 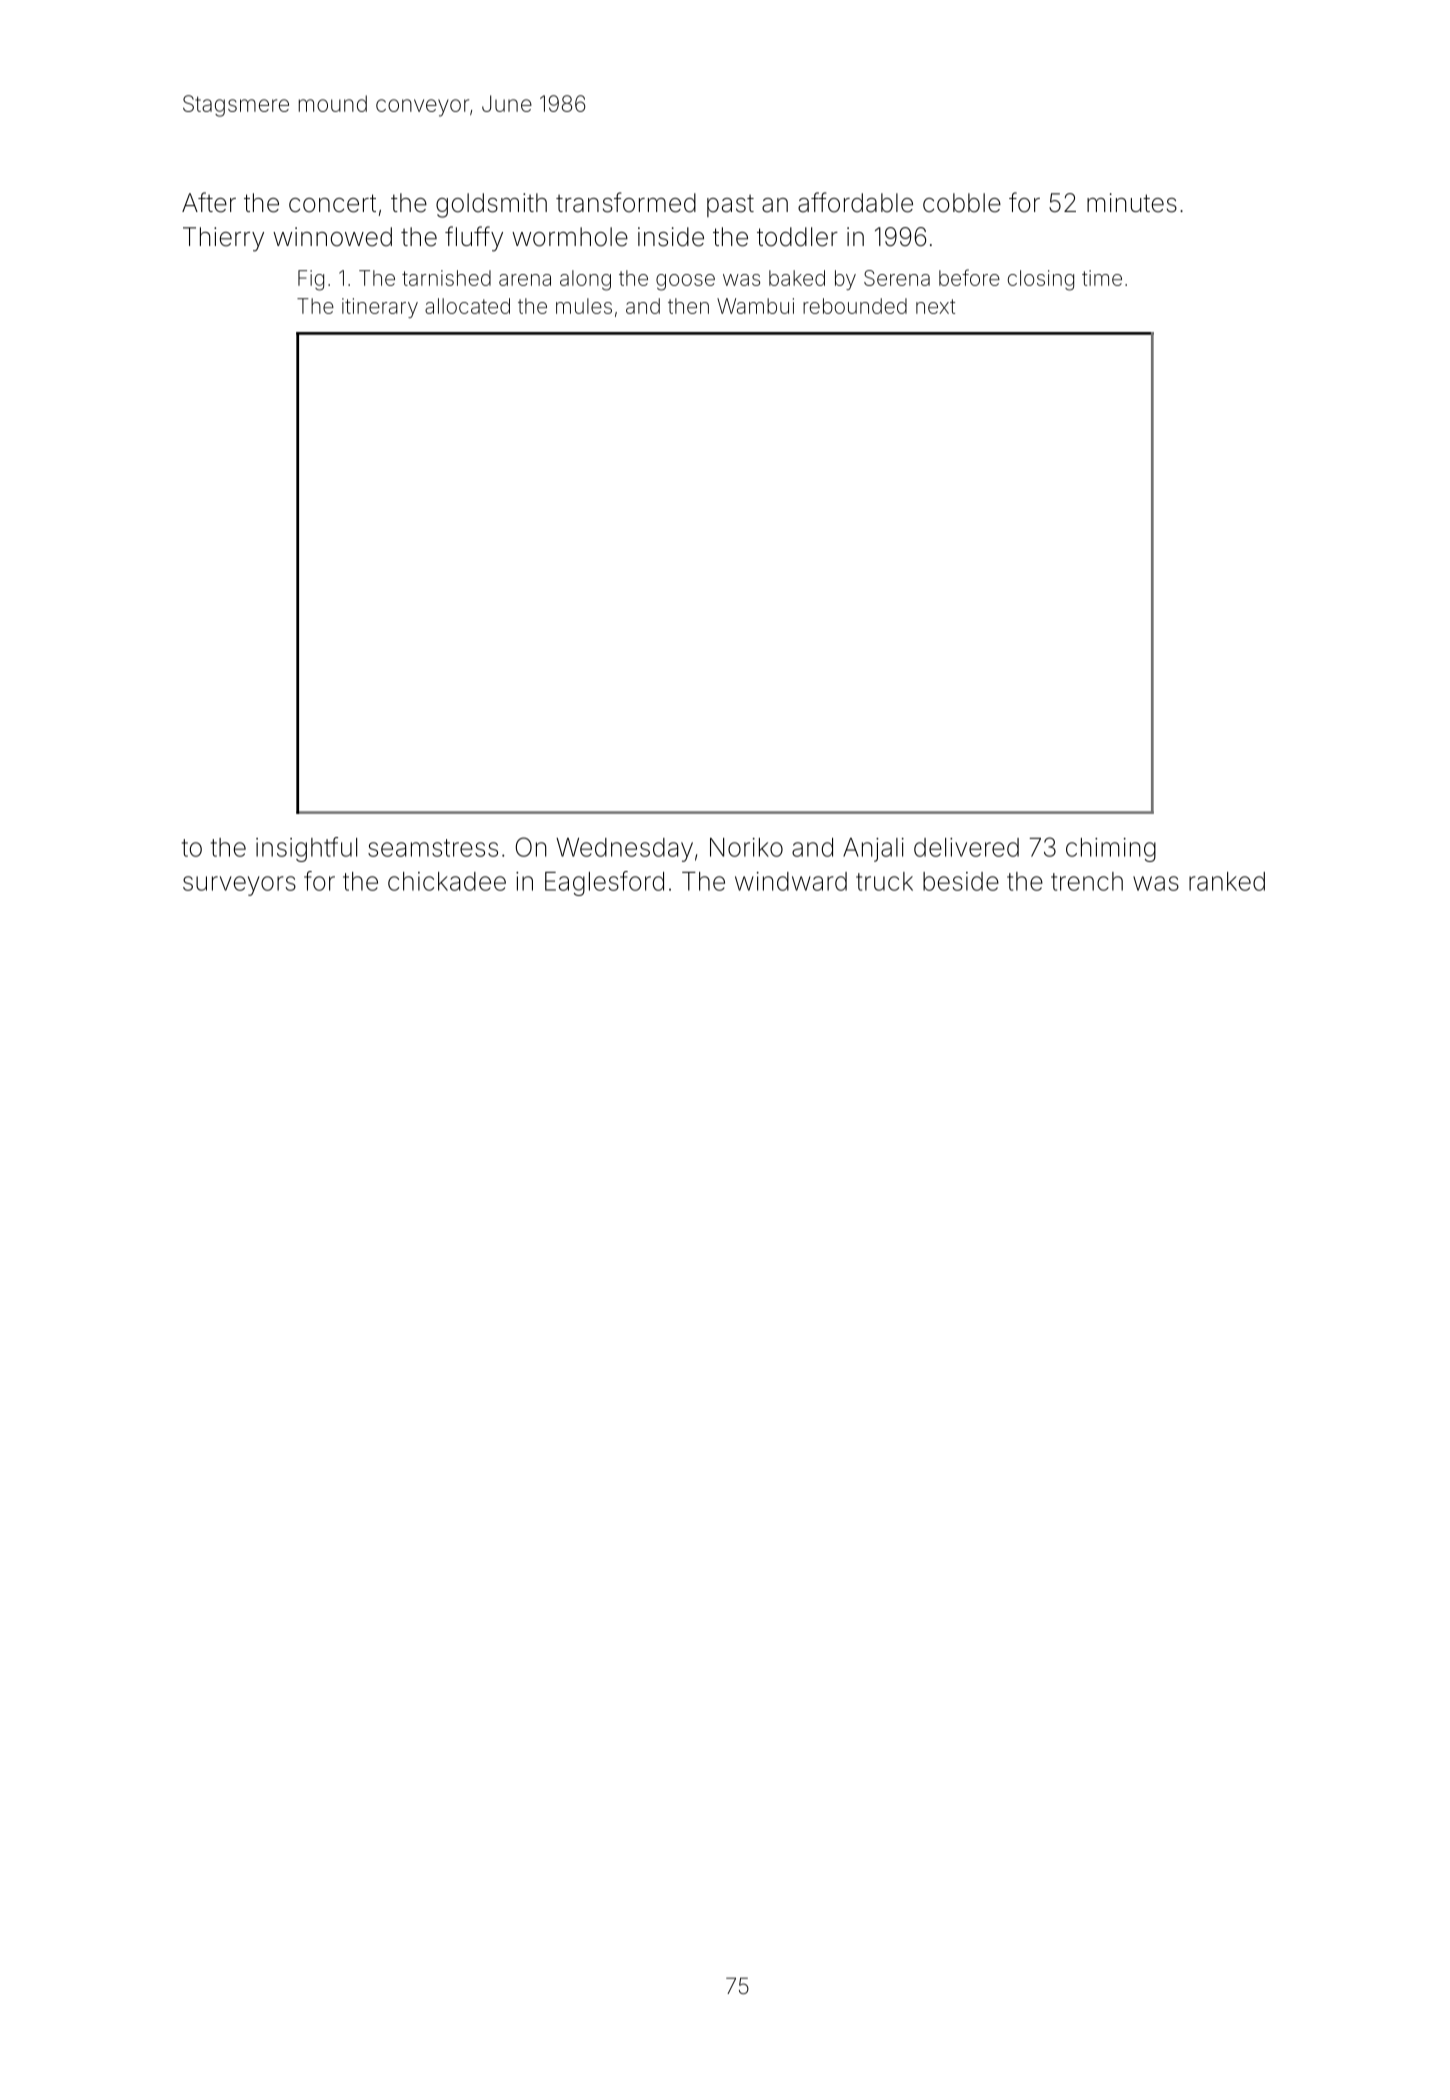 I want to click on ranked, so click(x=1227, y=881).
